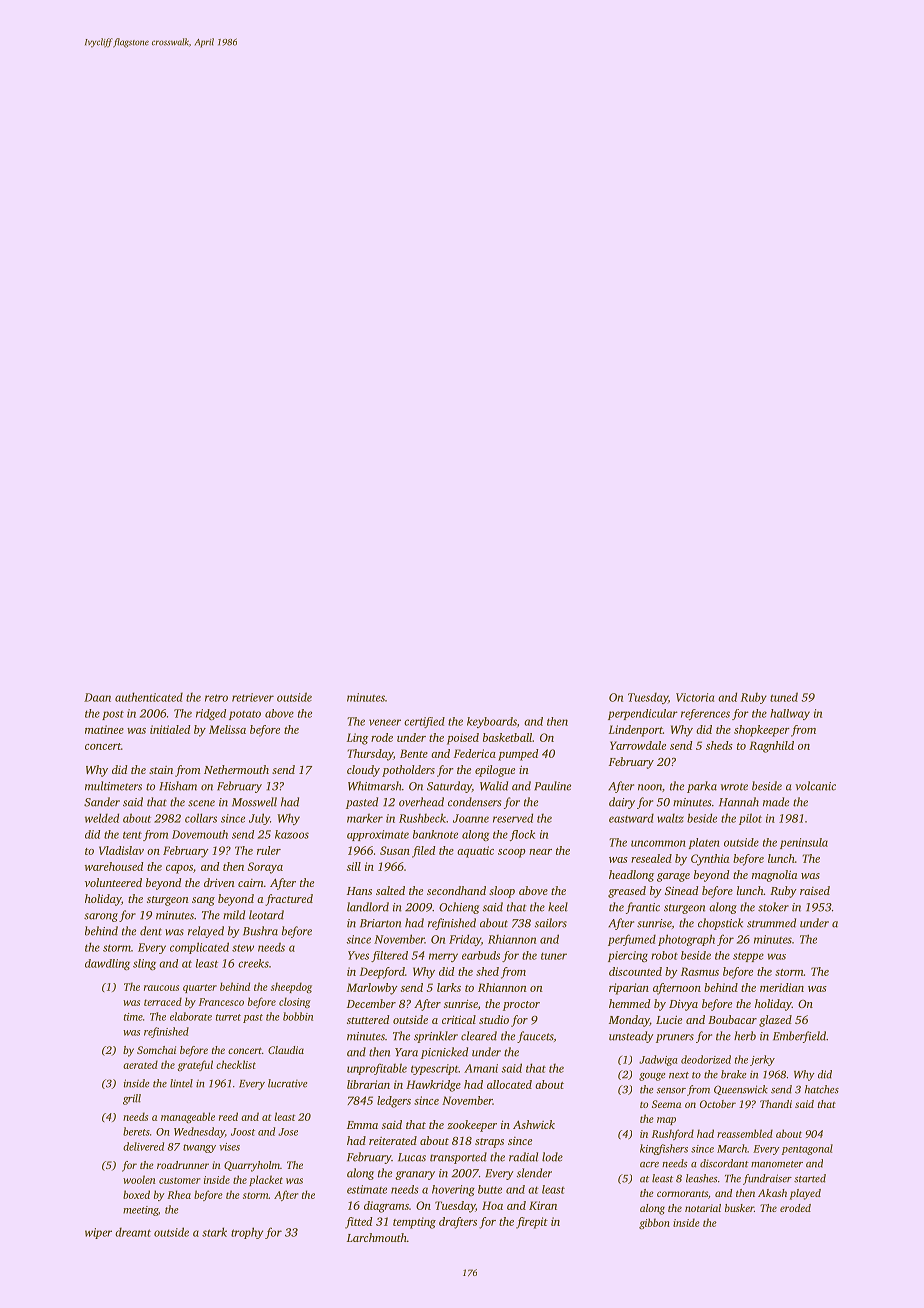  I want to click on librarian, so click(368, 1084).
